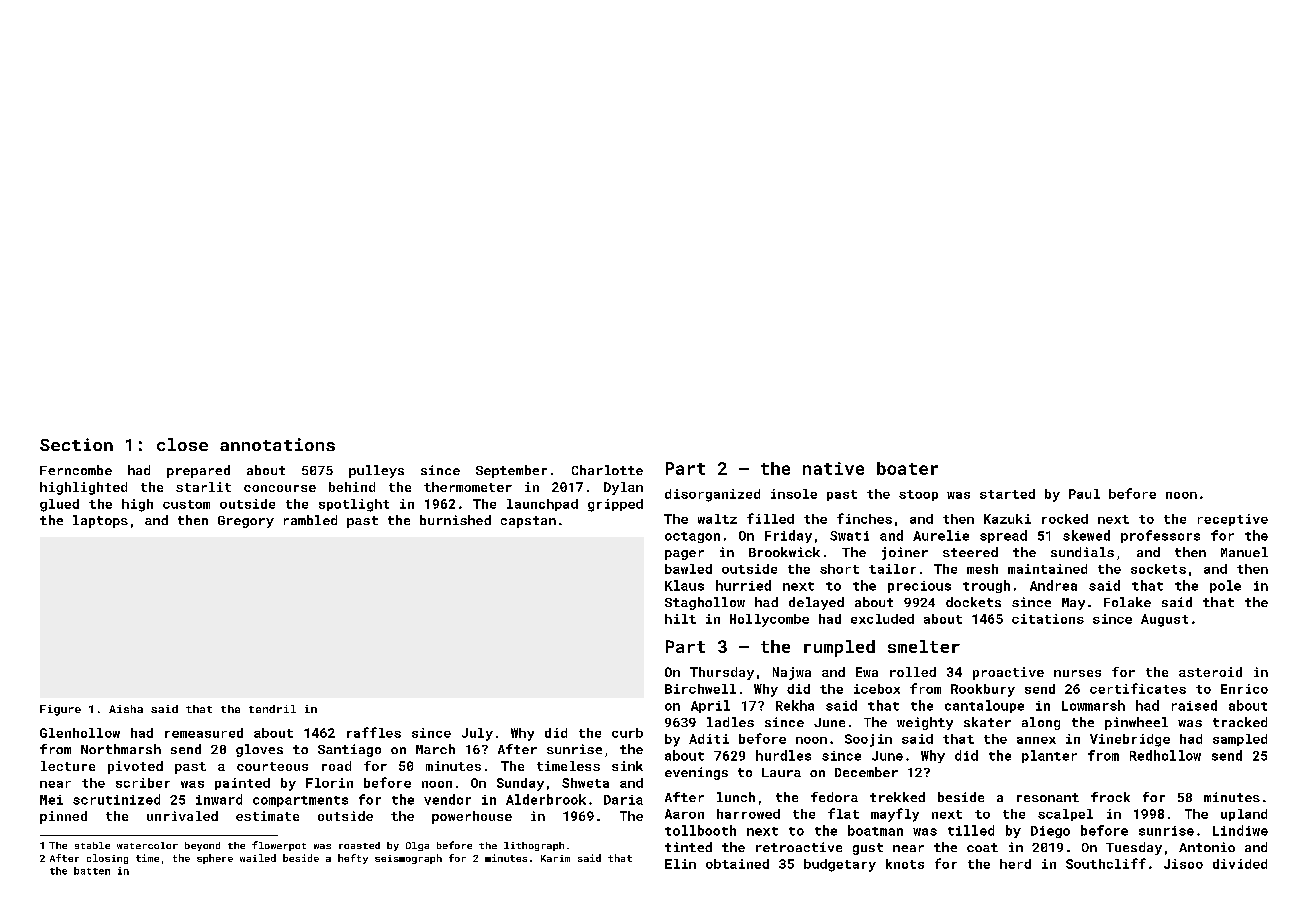 Image resolution: width=1308 pixels, height=924 pixels. What do you see at coordinates (924, 646) in the document?
I see `smelter` at bounding box center [924, 646].
